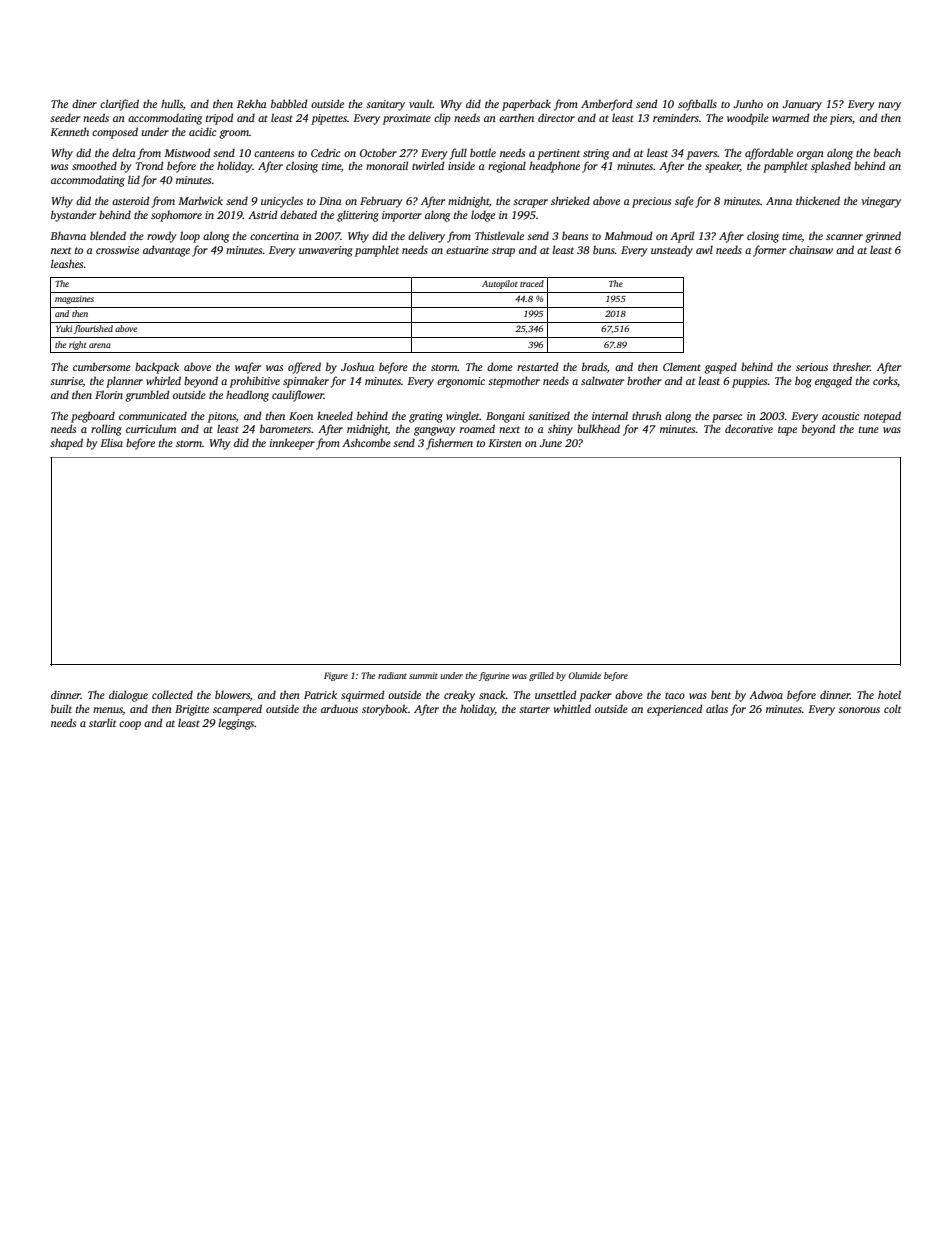 This screenshot has height=1233, width=952. What do you see at coordinates (505, 443) in the screenshot?
I see `Kirsten` at bounding box center [505, 443].
